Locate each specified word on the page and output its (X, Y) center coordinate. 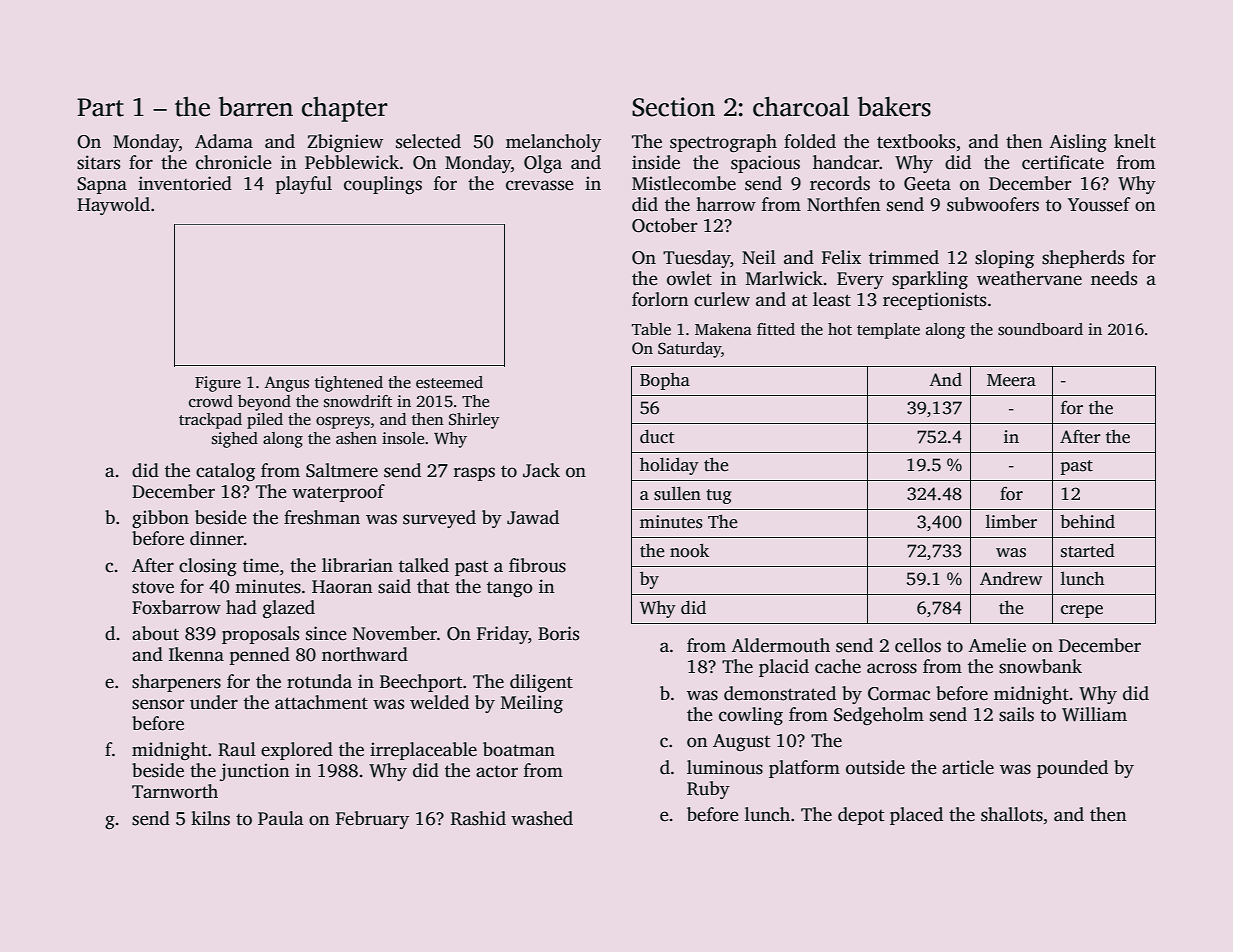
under (214, 702)
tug (718, 496)
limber (1011, 522)
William (1094, 714)
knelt (1135, 141)
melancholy (553, 143)
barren (256, 106)
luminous (725, 767)
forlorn (660, 299)
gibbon (160, 519)
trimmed (904, 257)
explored (297, 751)
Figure (218, 384)
